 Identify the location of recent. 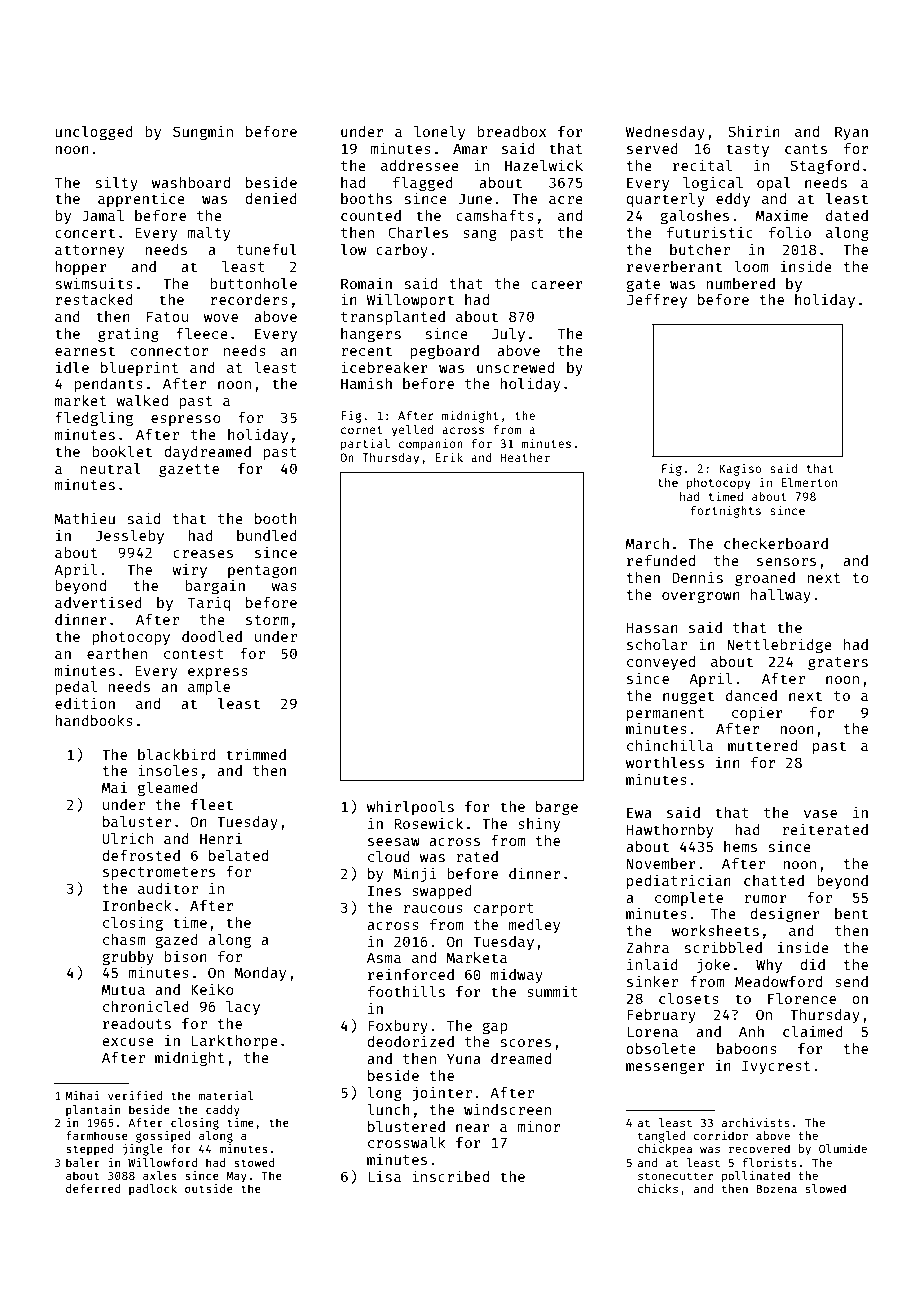
(366, 351).
